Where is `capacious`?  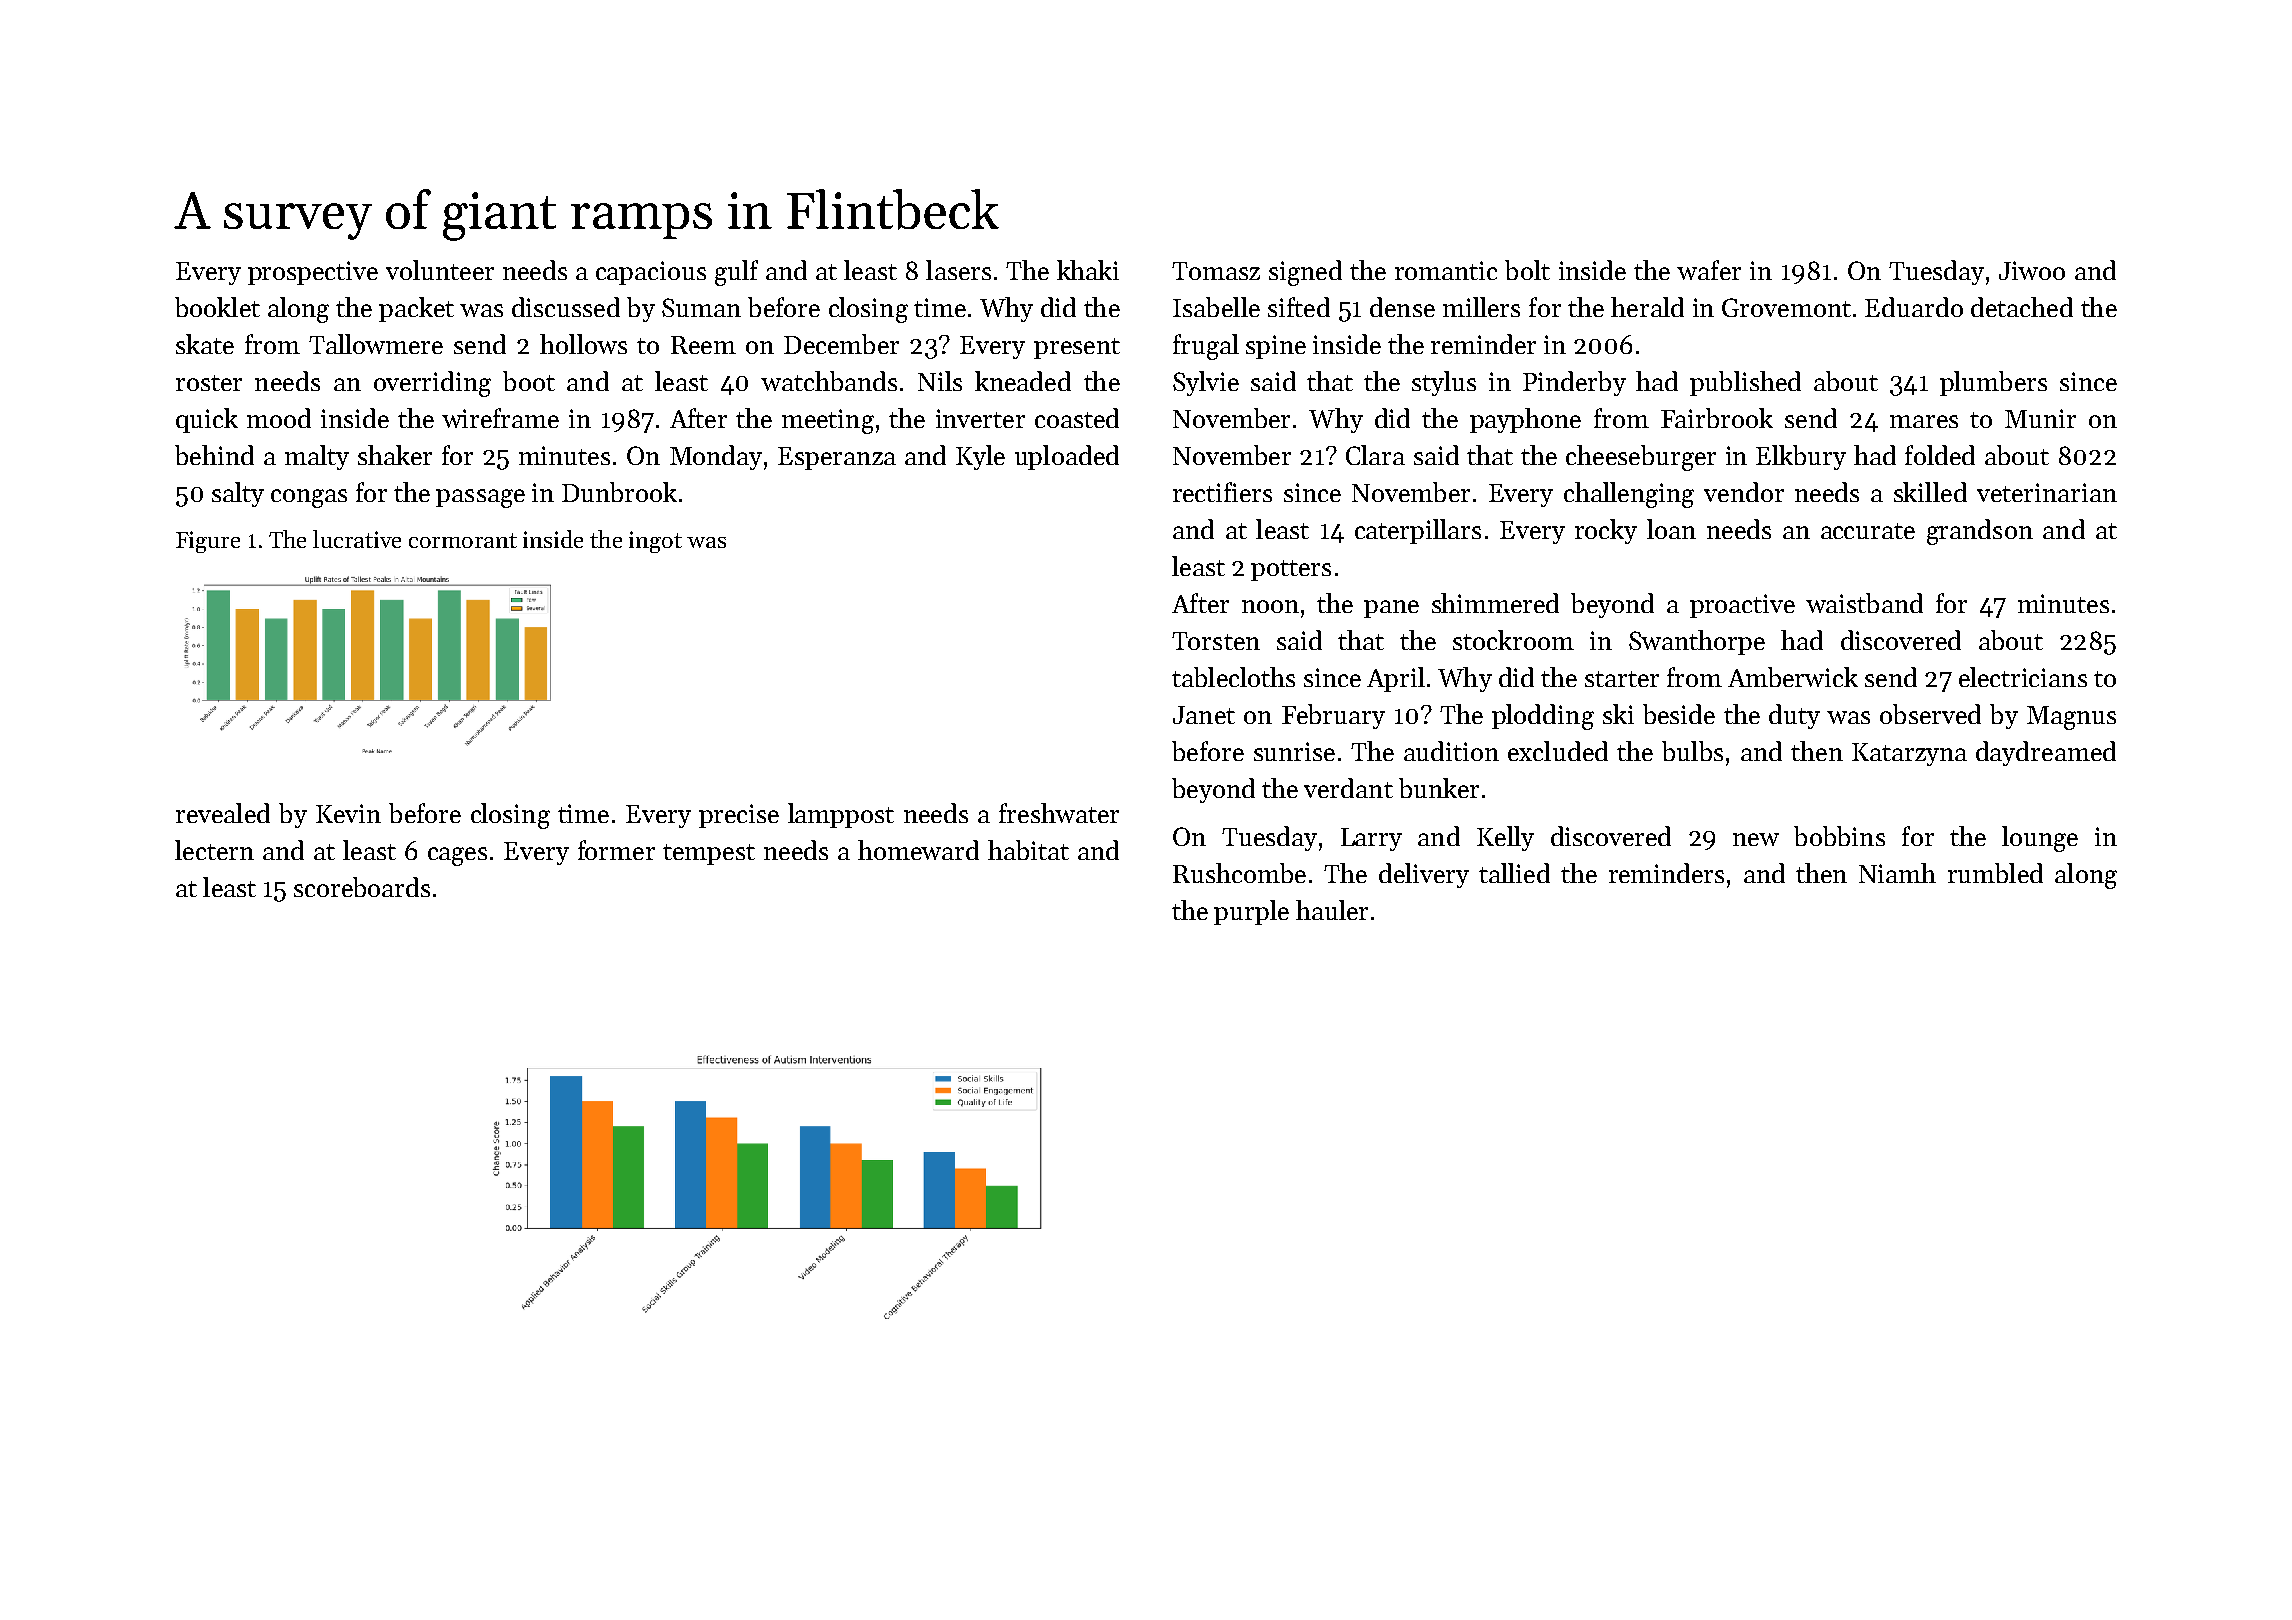
capacious is located at coordinates (651, 273).
